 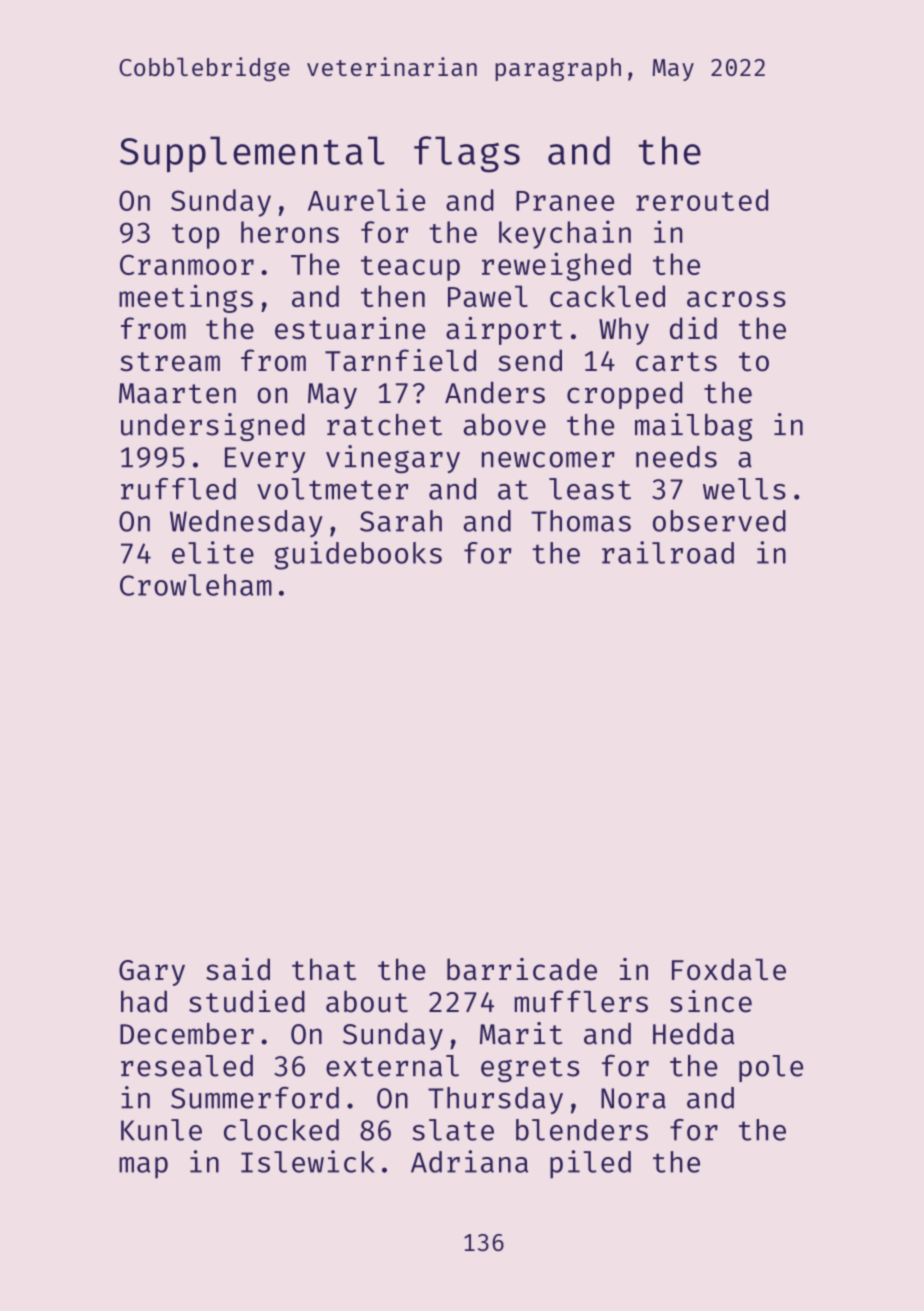 What do you see at coordinates (366, 199) in the image?
I see `Aurelie` at bounding box center [366, 199].
